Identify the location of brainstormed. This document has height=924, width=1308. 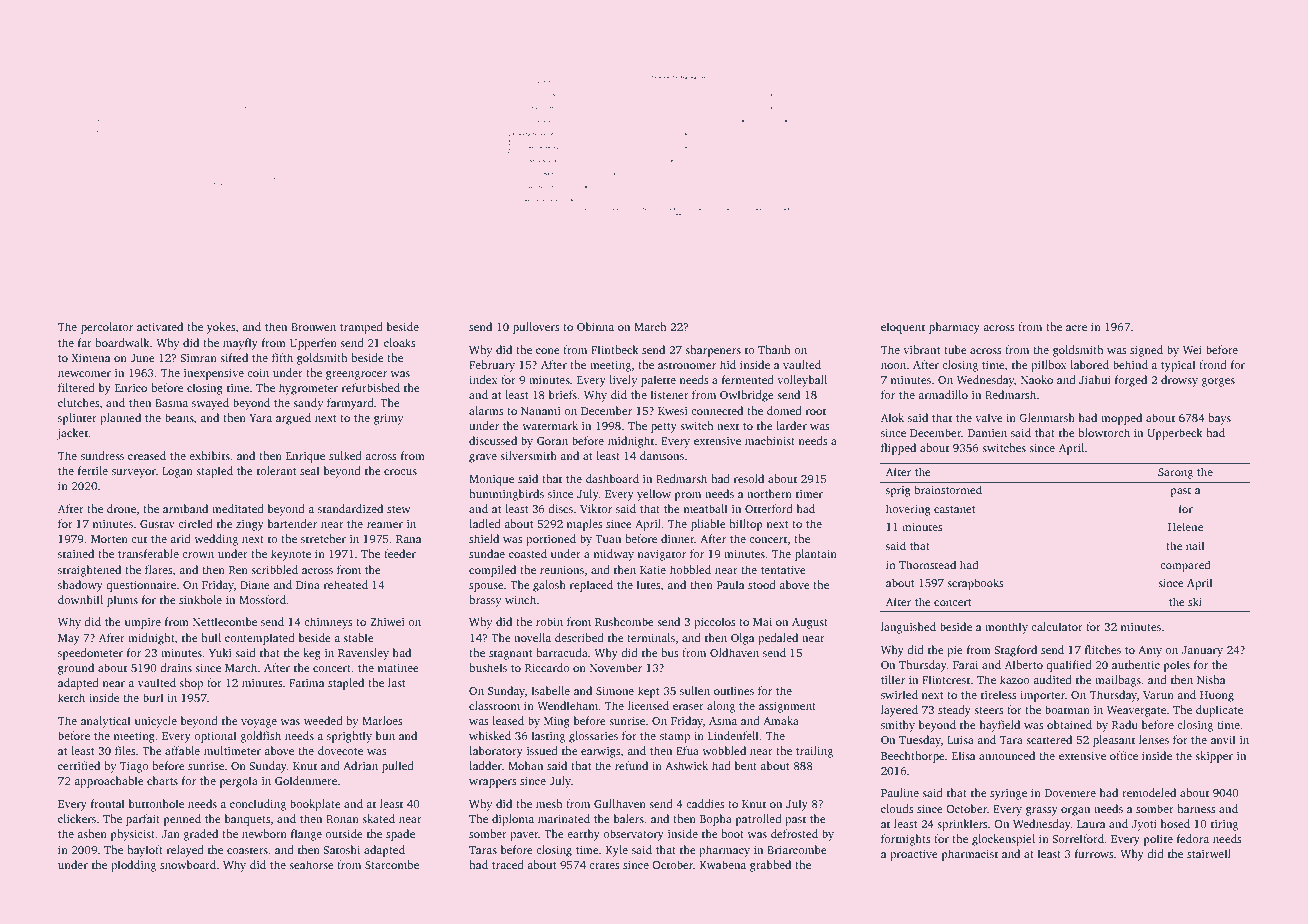
(948, 489).
